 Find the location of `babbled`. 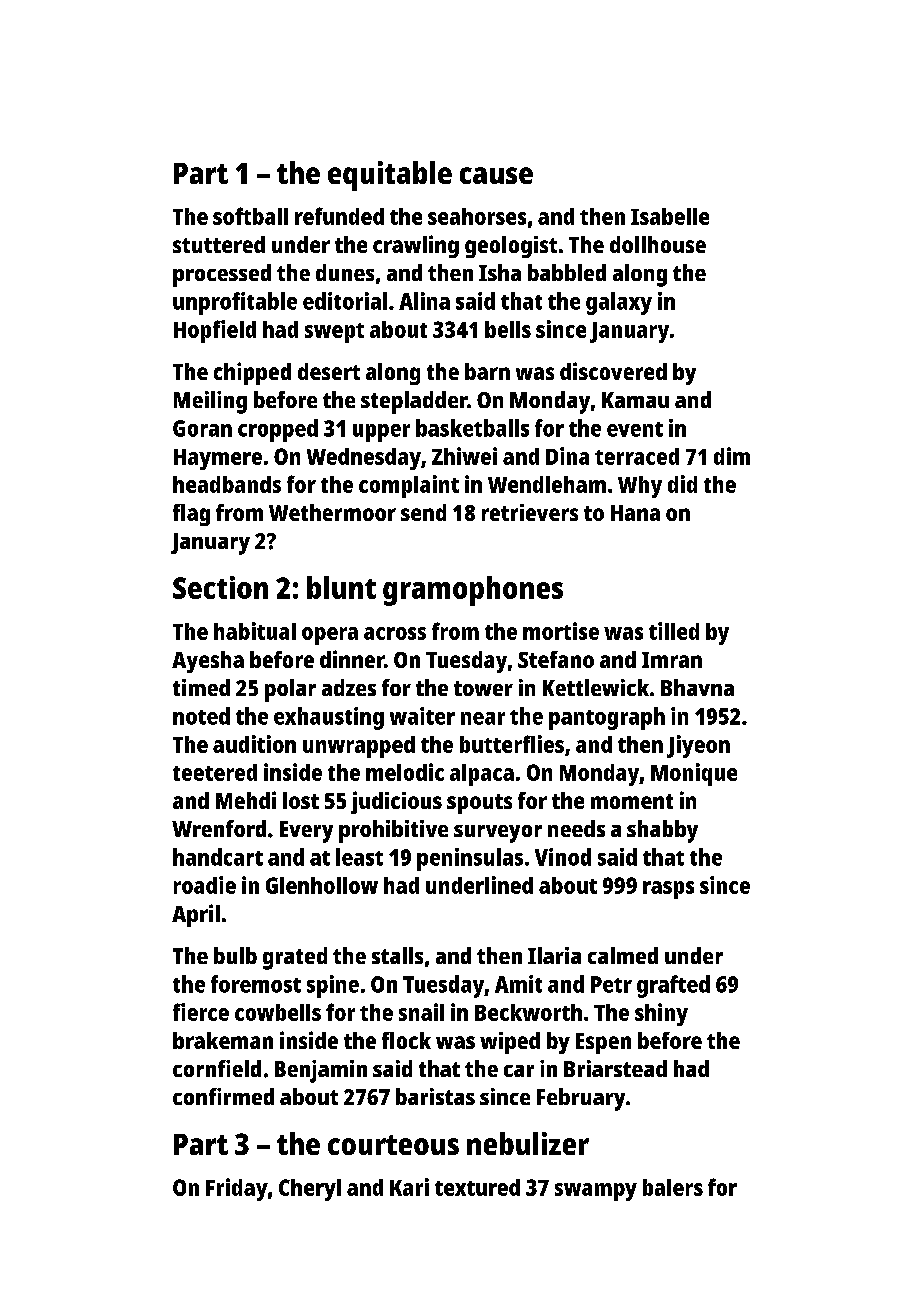

babbled is located at coordinates (567, 272).
